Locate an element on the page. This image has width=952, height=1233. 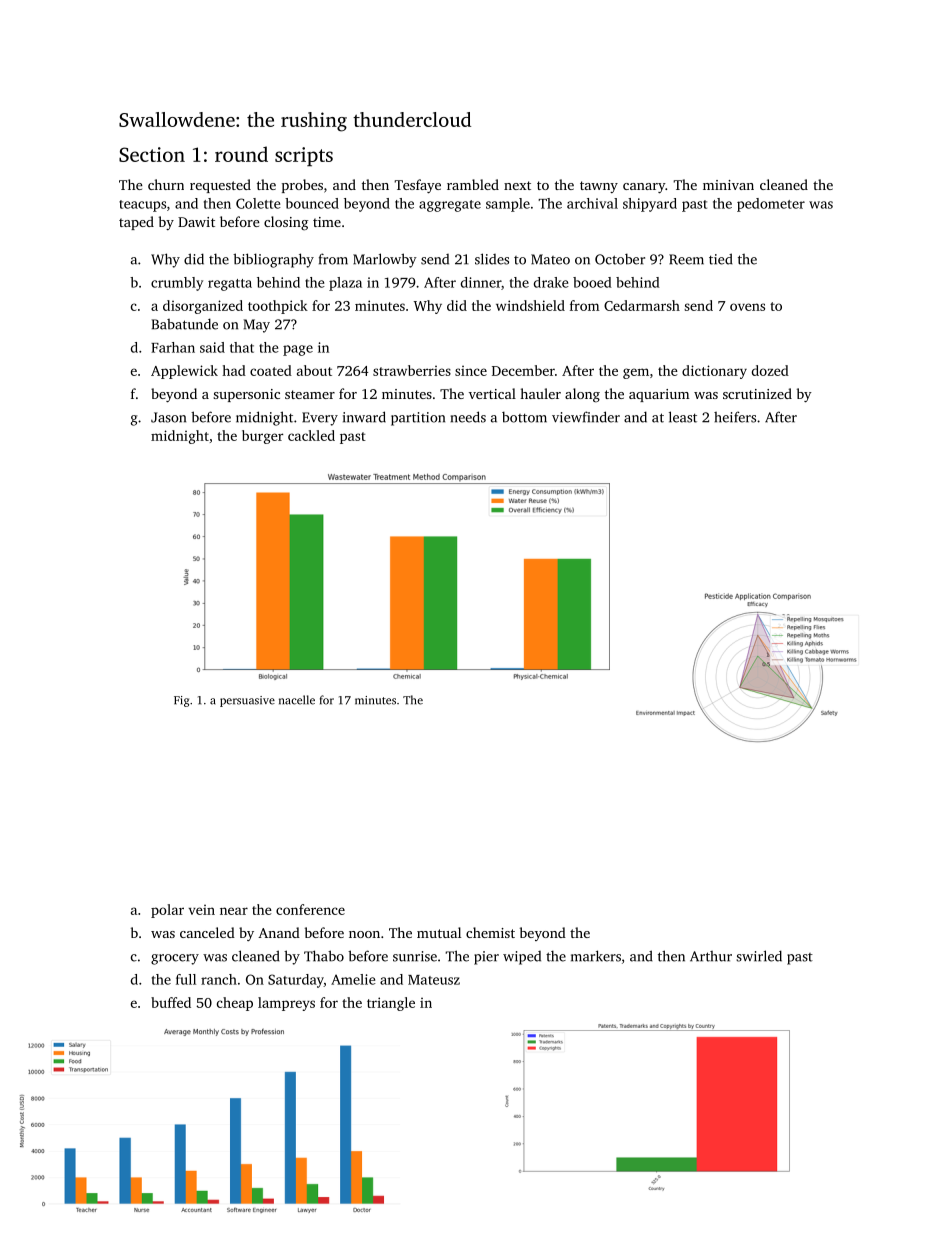
vein is located at coordinates (202, 910).
